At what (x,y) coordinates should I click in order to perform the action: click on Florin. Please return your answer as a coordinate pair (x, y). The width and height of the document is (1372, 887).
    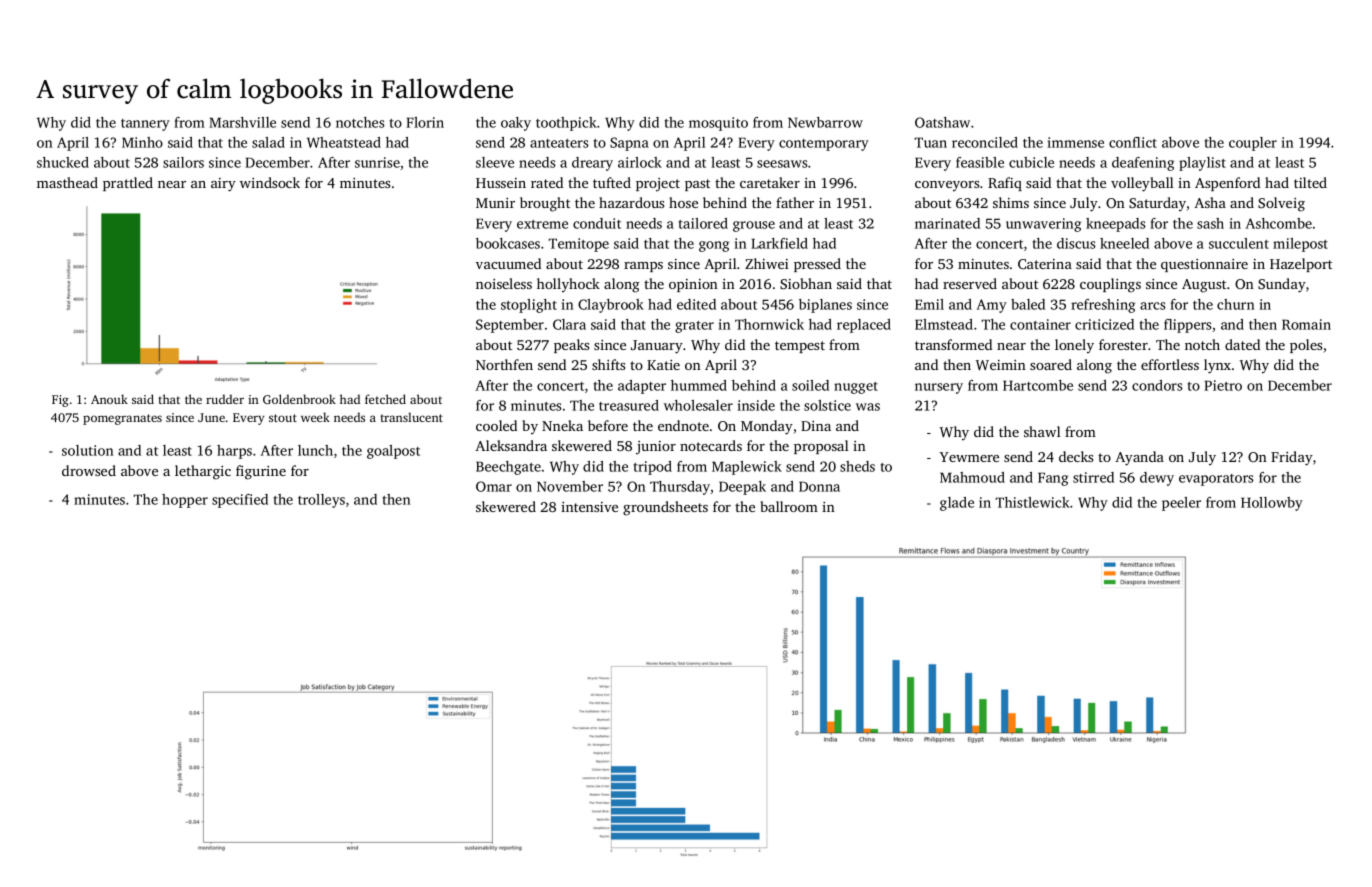
    Looking at the image, I should click on (425, 122).
